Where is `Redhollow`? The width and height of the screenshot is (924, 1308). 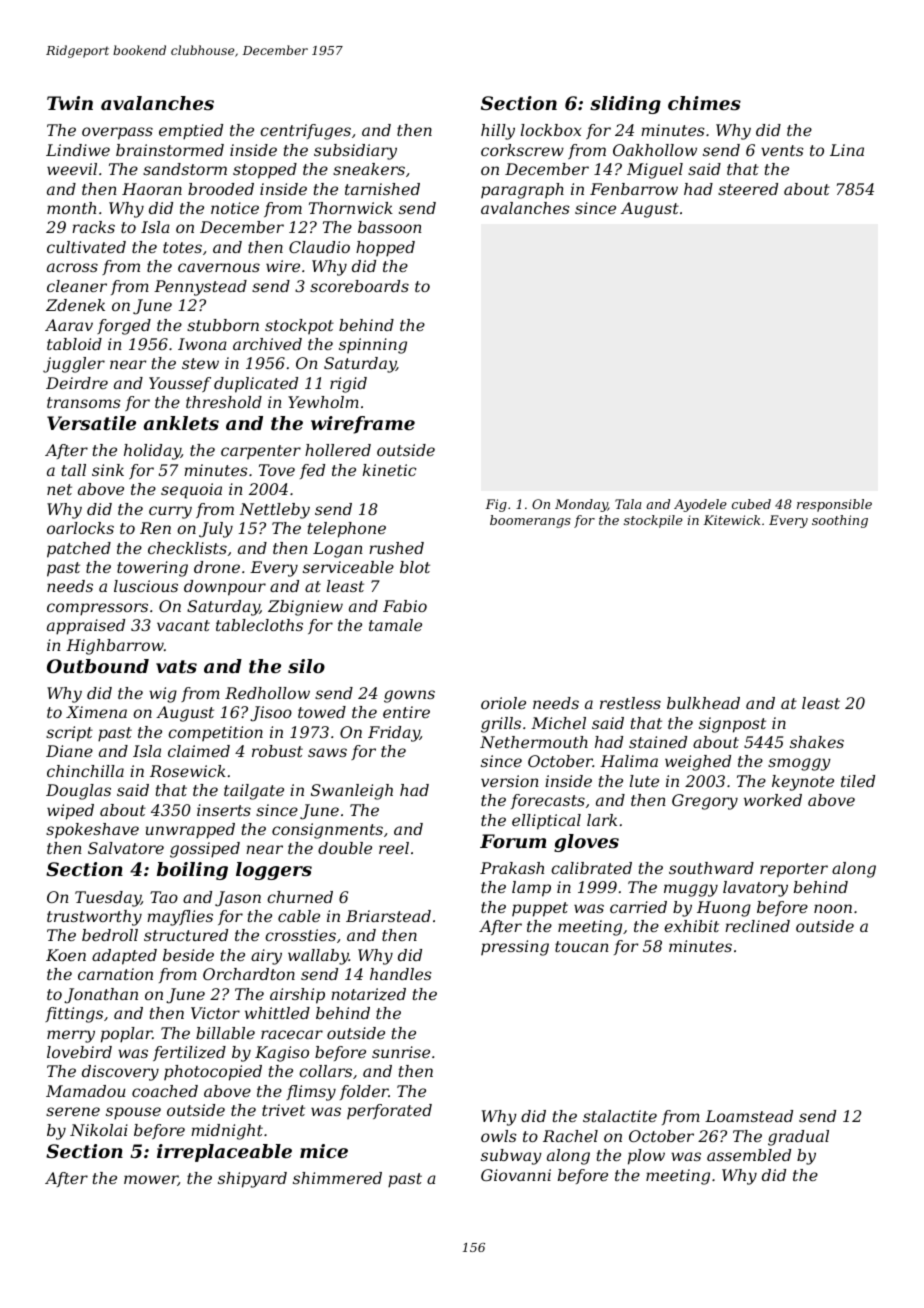
Redhollow is located at coordinates (267, 693).
